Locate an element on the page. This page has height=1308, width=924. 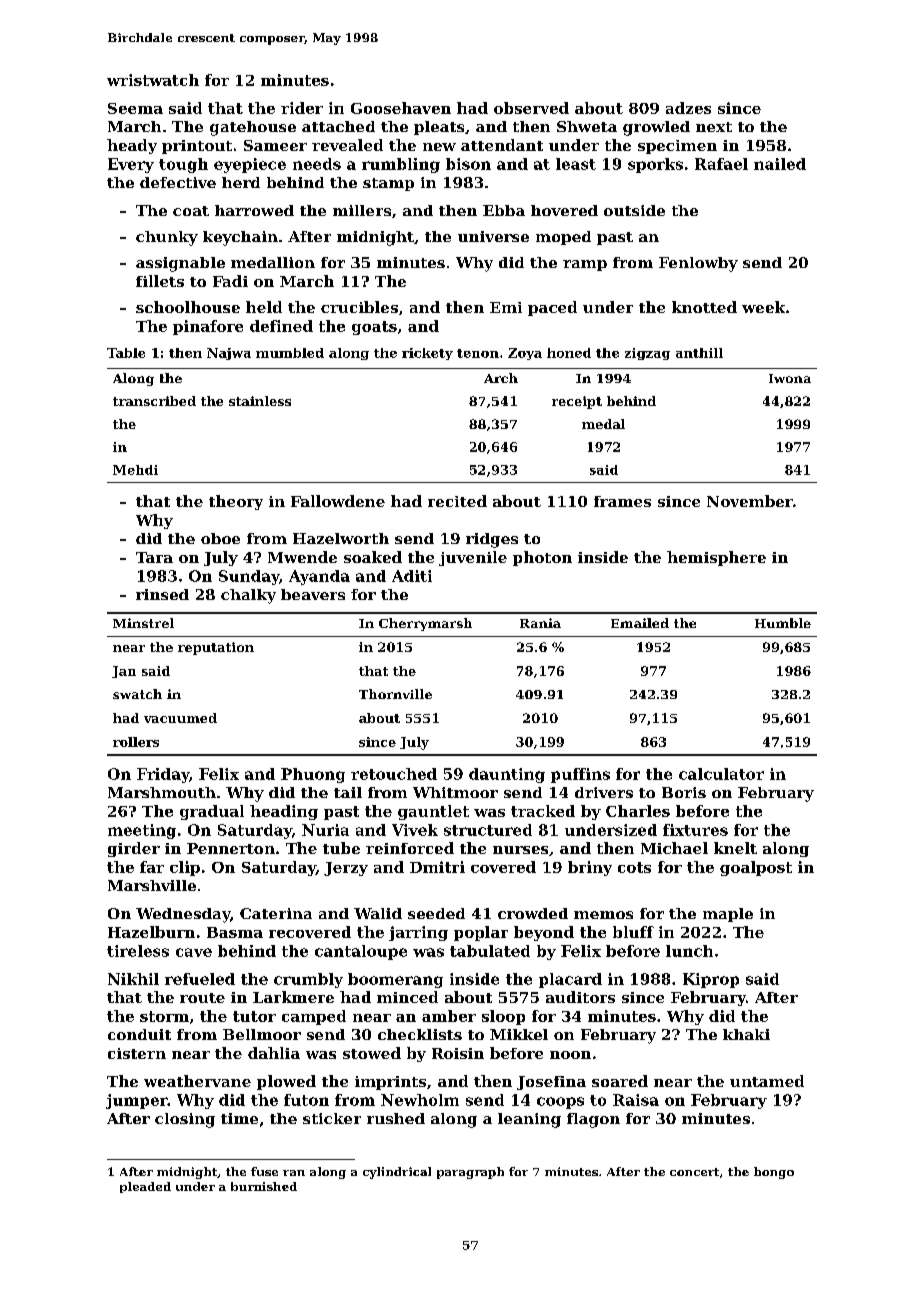
frames is located at coordinates (622, 501).
